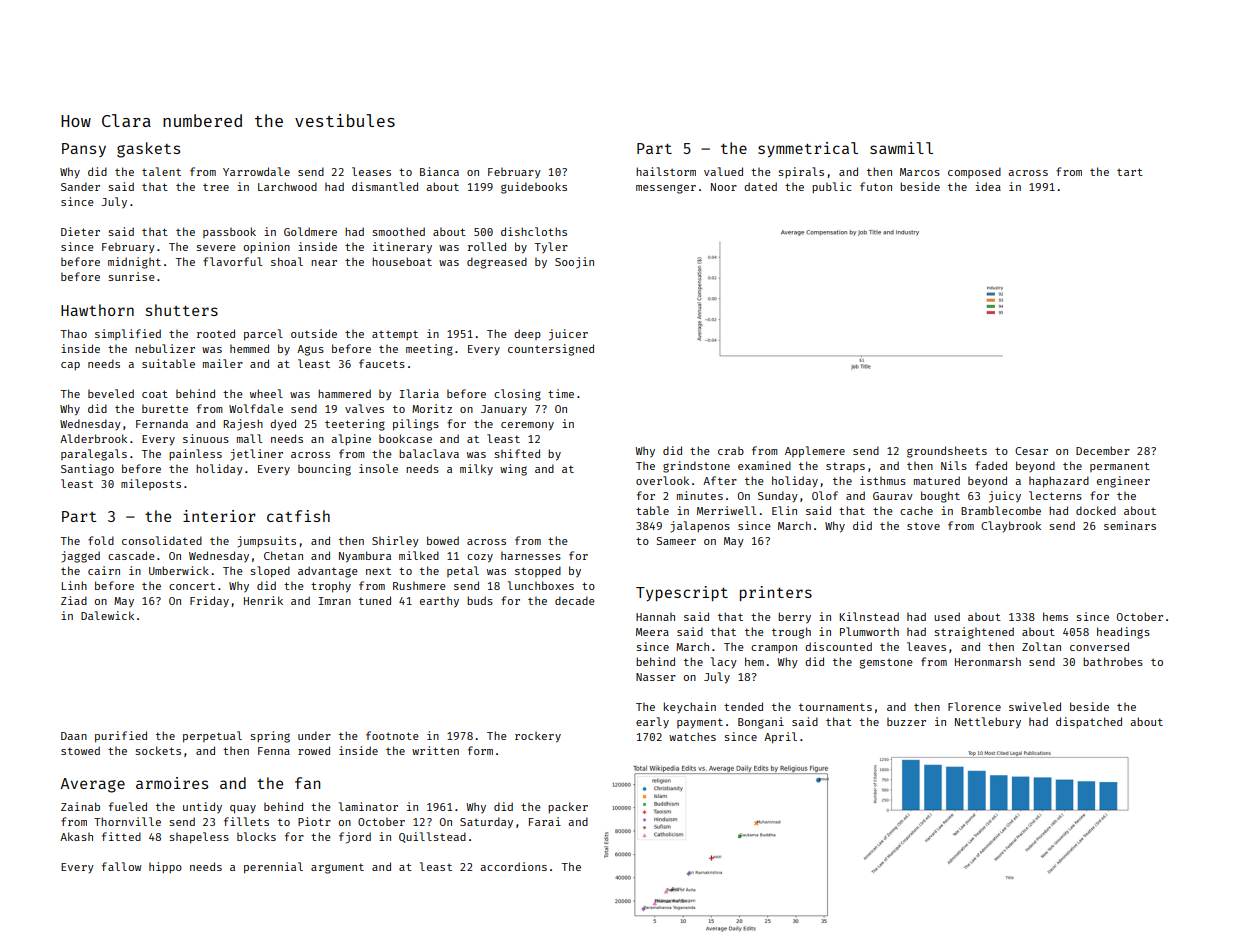 The image size is (1233, 952). What do you see at coordinates (273, 868) in the screenshot?
I see `perennial` at bounding box center [273, 868].
